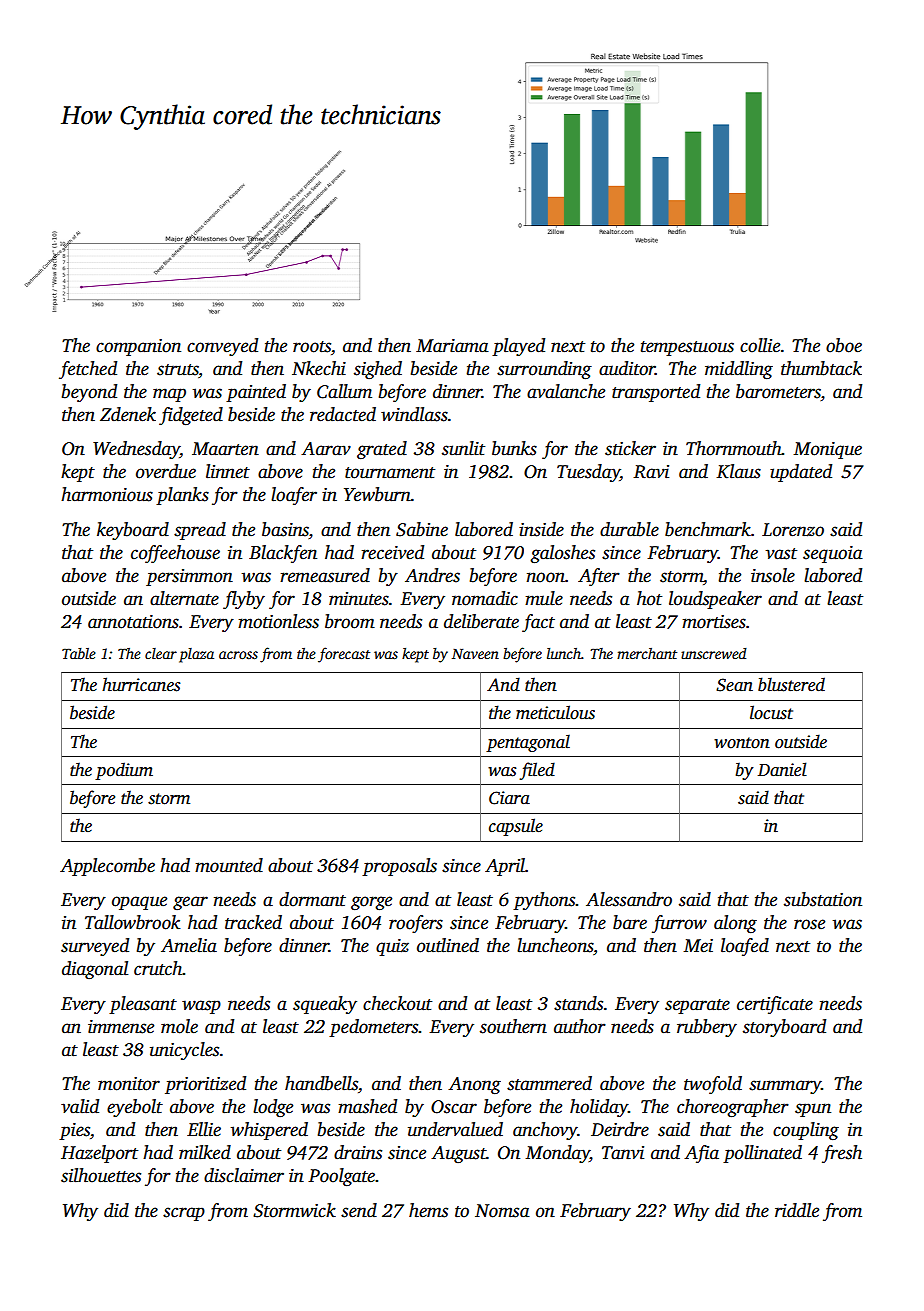 Image resolution: width=924 pixels, height=1311 pixels. I want to click on pedometers, so click(374, 1028).
